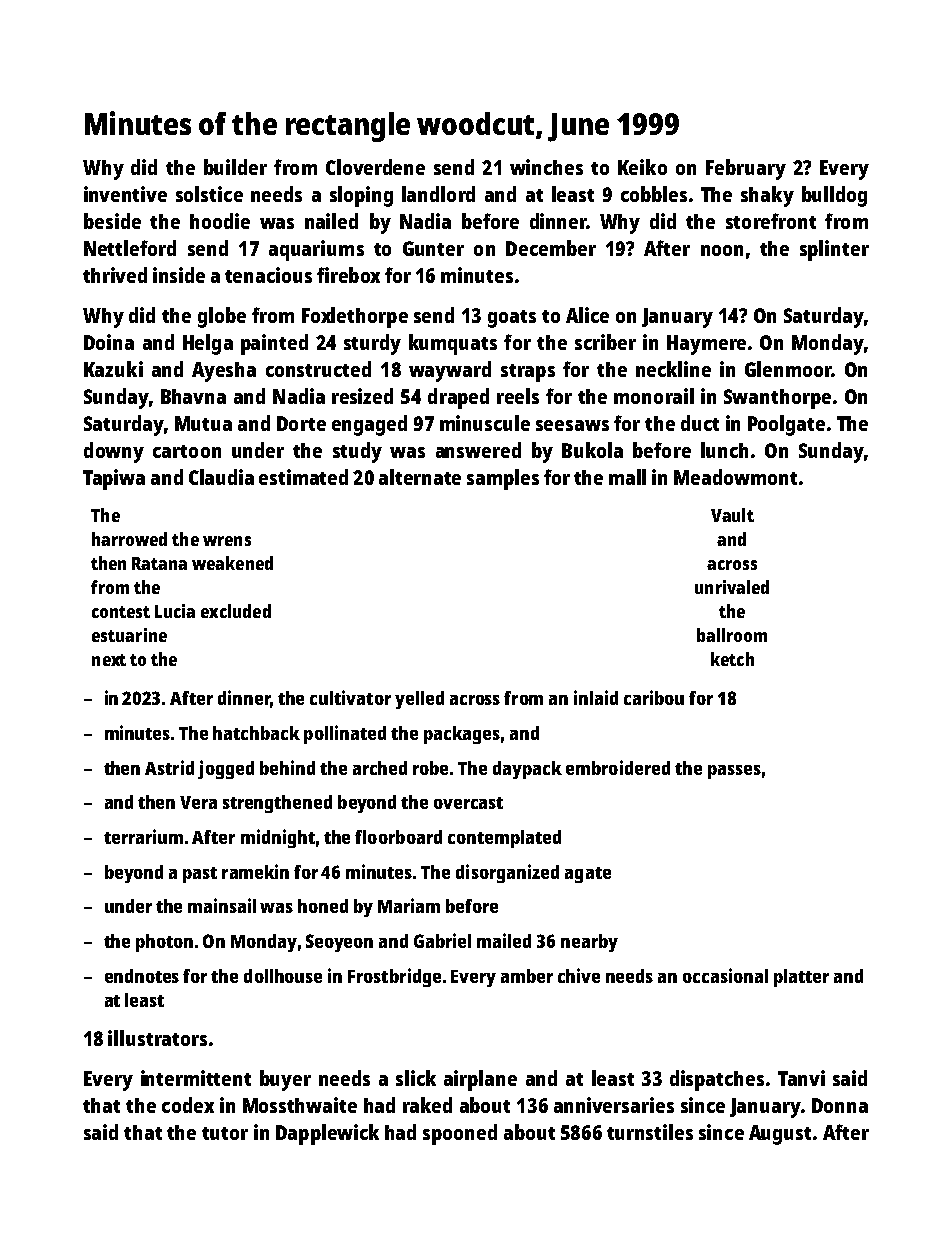 The image size is (952, 1233). Describe the element at coordinates (236, 611) in the document. I see `excluded` at that location.
